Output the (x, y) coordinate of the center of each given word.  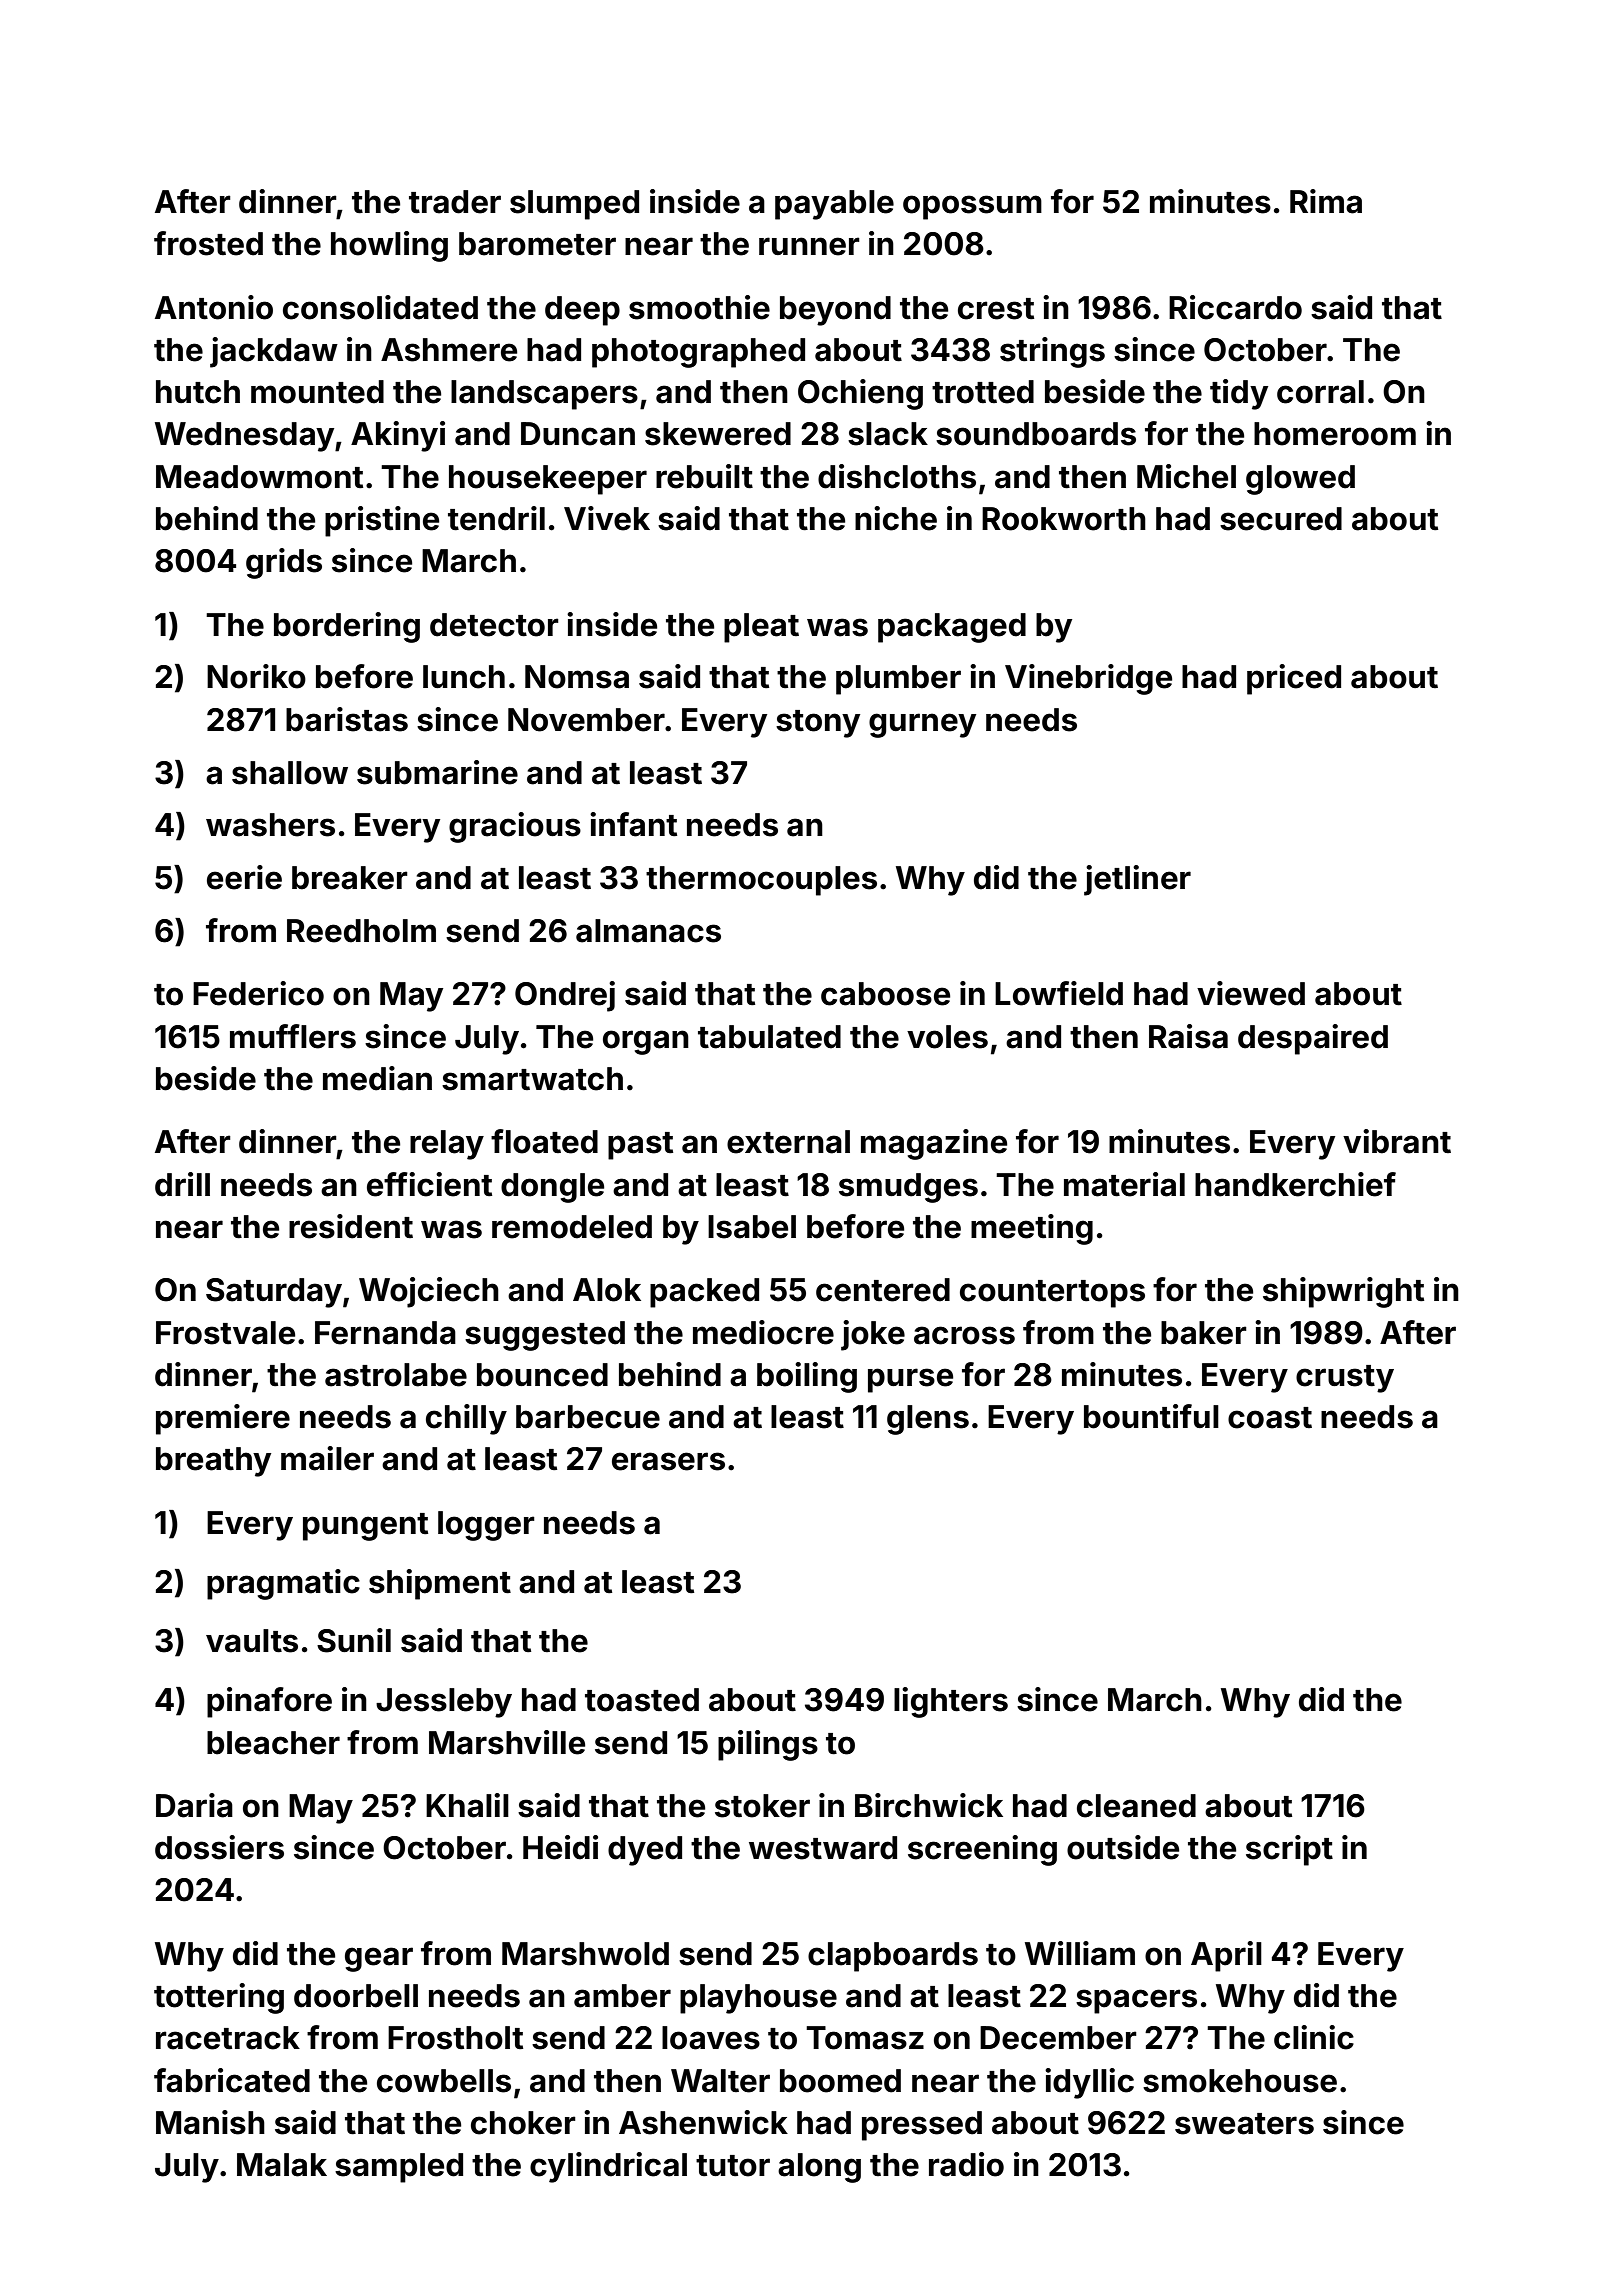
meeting (1032, 1229)
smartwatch (532, 1079)
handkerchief (1295, 1184)
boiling (807, 1377)
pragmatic (283, 1584)
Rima (1326, 201)
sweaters (1244, 2124)
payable (834, 205)
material (1124, 1184)
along (819, 2168)
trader (455, 202)
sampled (399, 2168)
